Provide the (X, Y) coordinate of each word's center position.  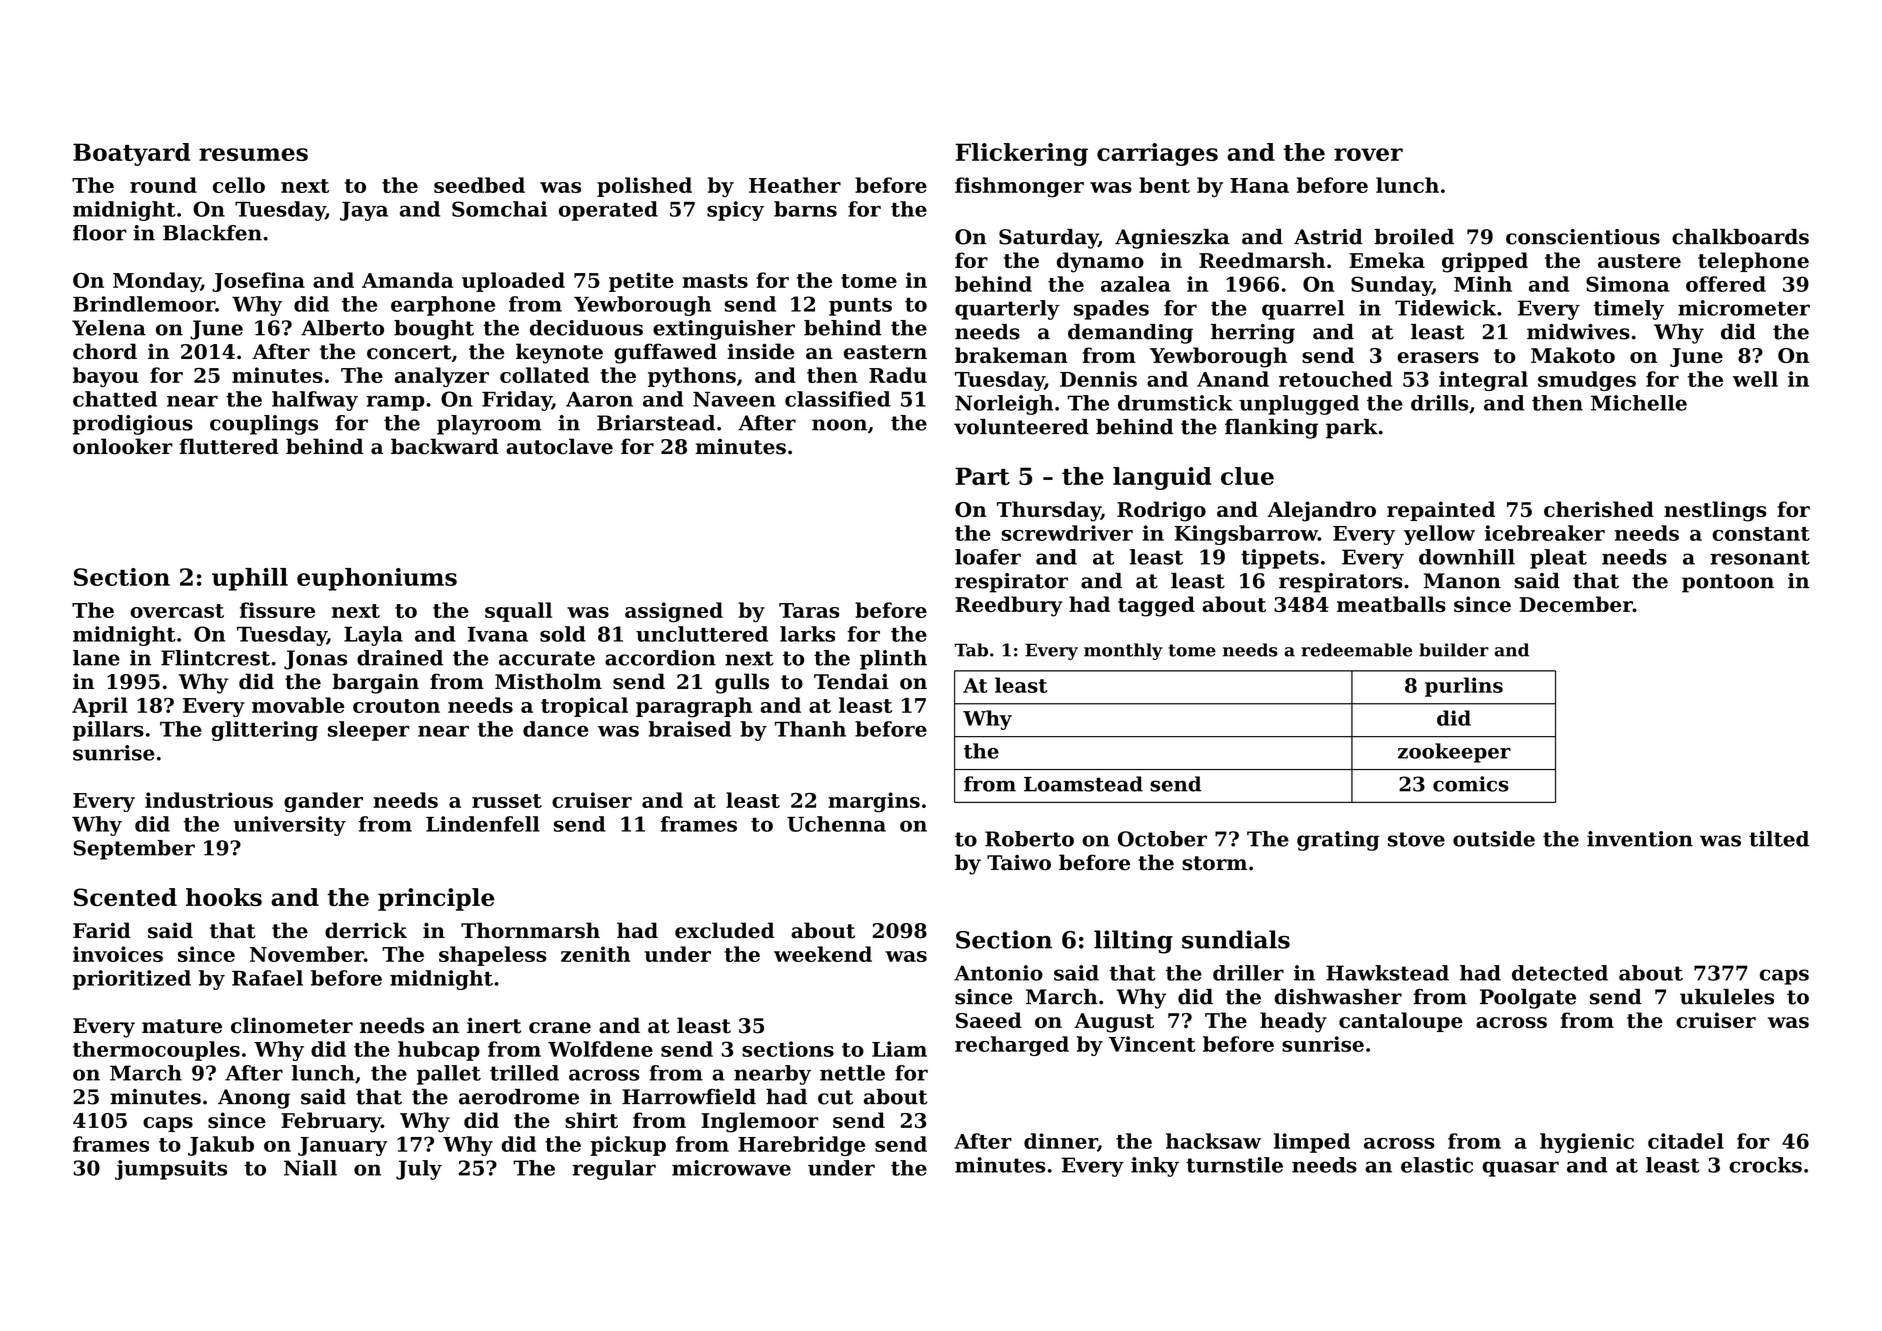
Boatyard (131, 154)
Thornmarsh (530, 930)
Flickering (1021, 154)
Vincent (1152, 1044)
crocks (1765, 1165)
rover (1368, 154)
